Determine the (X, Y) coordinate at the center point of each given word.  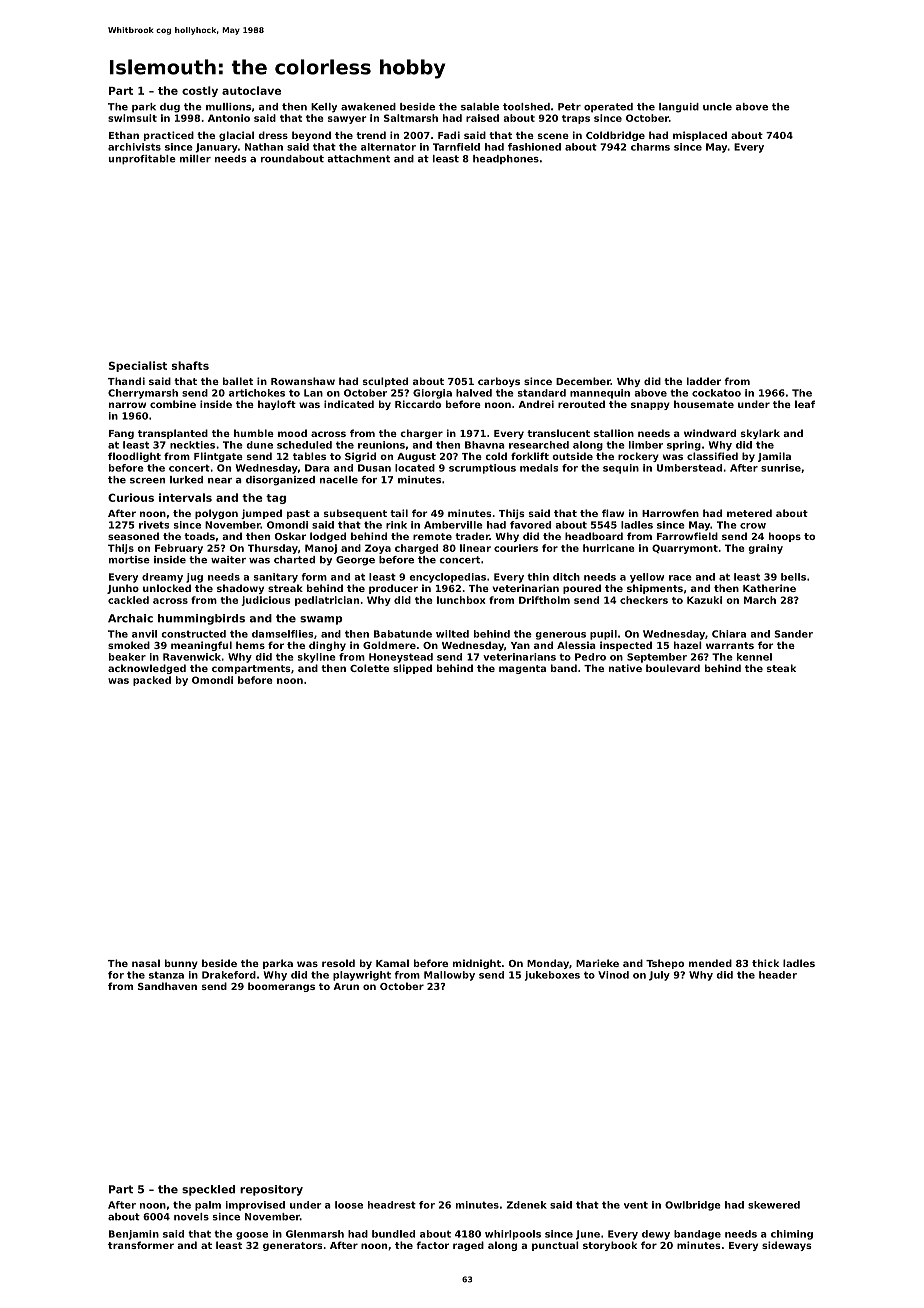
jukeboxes (552, 976)
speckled (208, 1190)
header (778, 975)
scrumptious (482, 469)
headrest (392, 1205)
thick (765, 963)
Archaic (130, 618)
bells (793, 577)
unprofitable (142, 160)
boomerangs (281, 987)
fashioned (534, 147)
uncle (717, 107)
